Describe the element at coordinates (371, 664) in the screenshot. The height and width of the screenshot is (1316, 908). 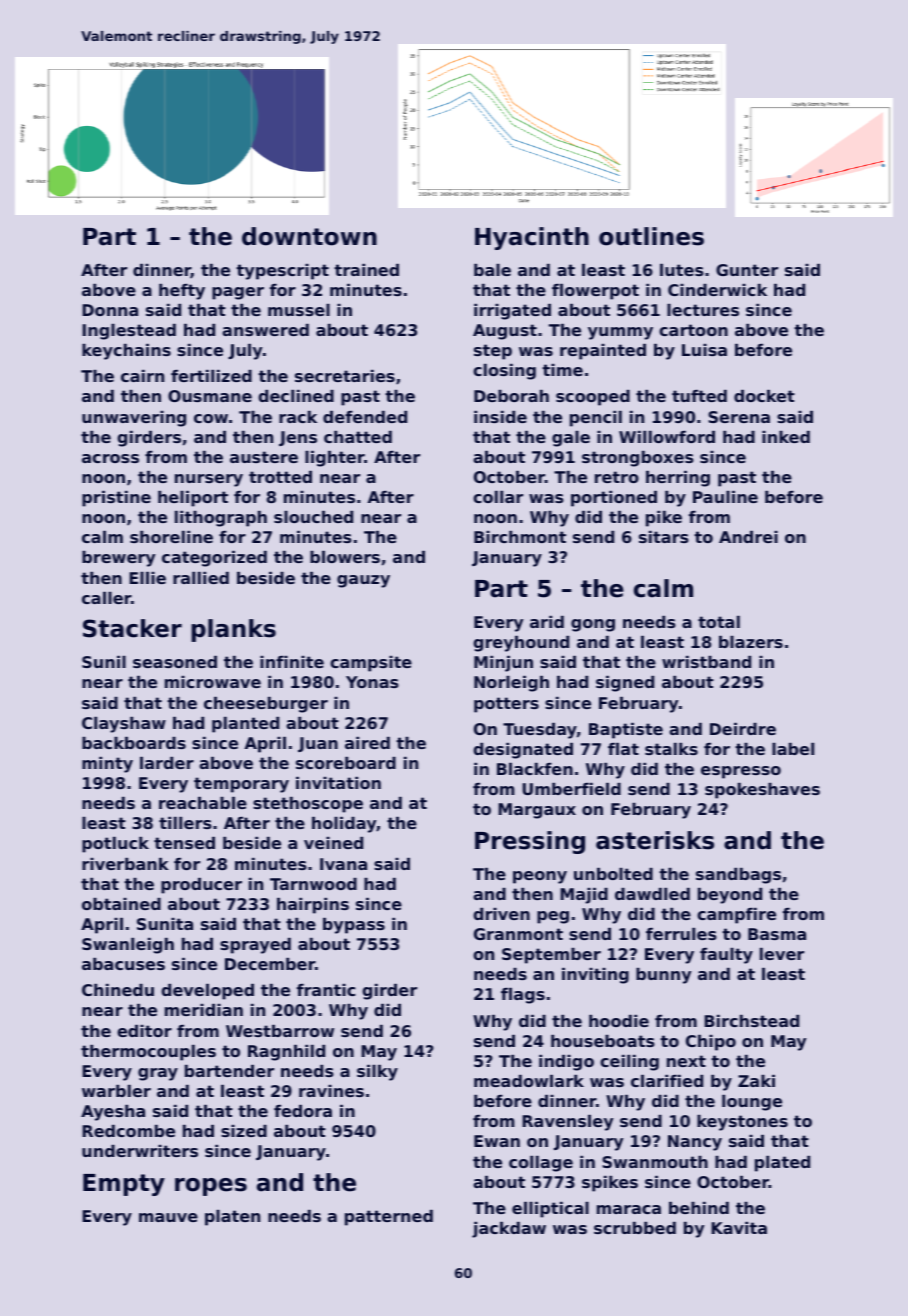
I see `campsite` at that location.
